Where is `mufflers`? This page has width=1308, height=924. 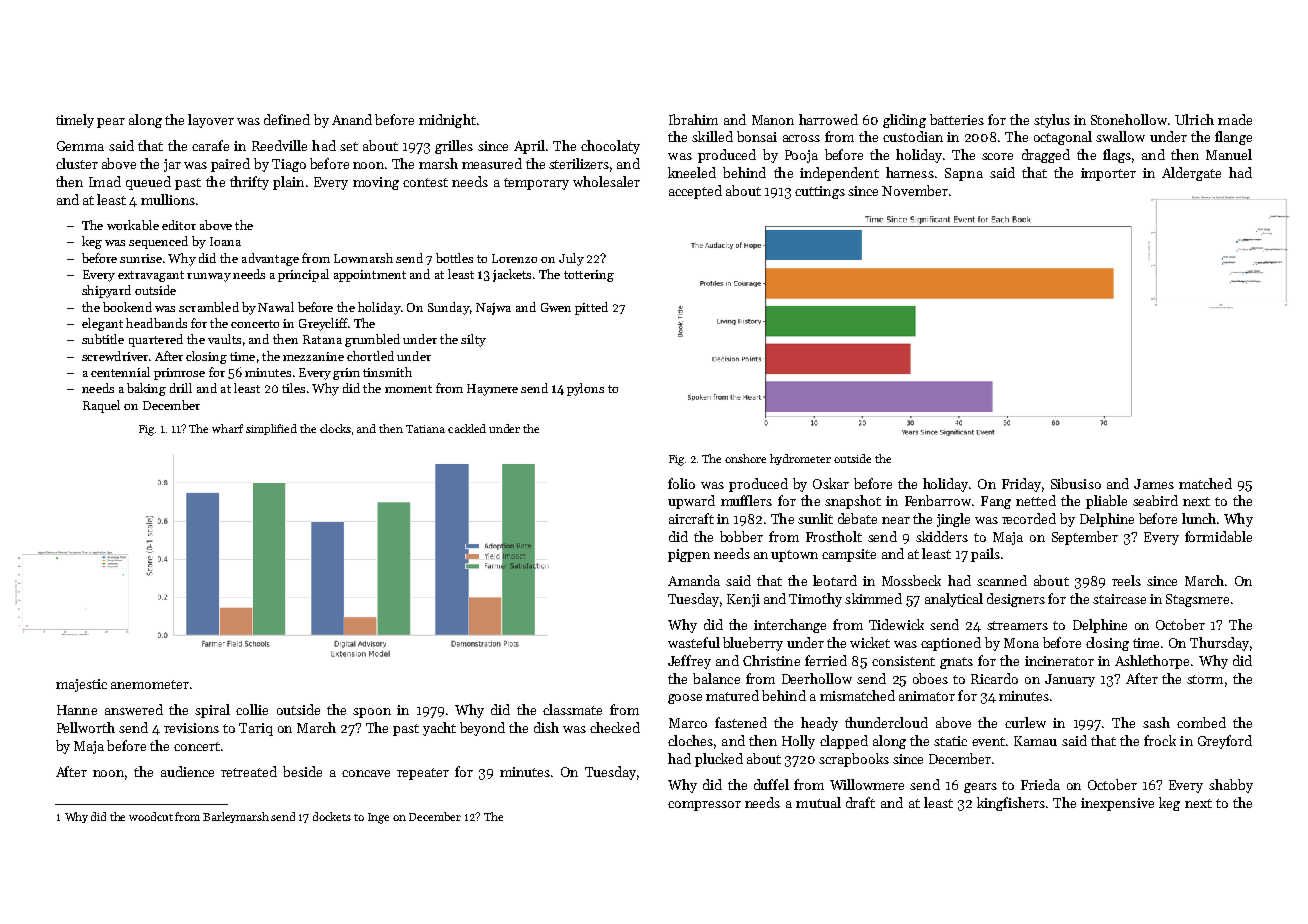
mufflers is located at coordinates (746, 500).
